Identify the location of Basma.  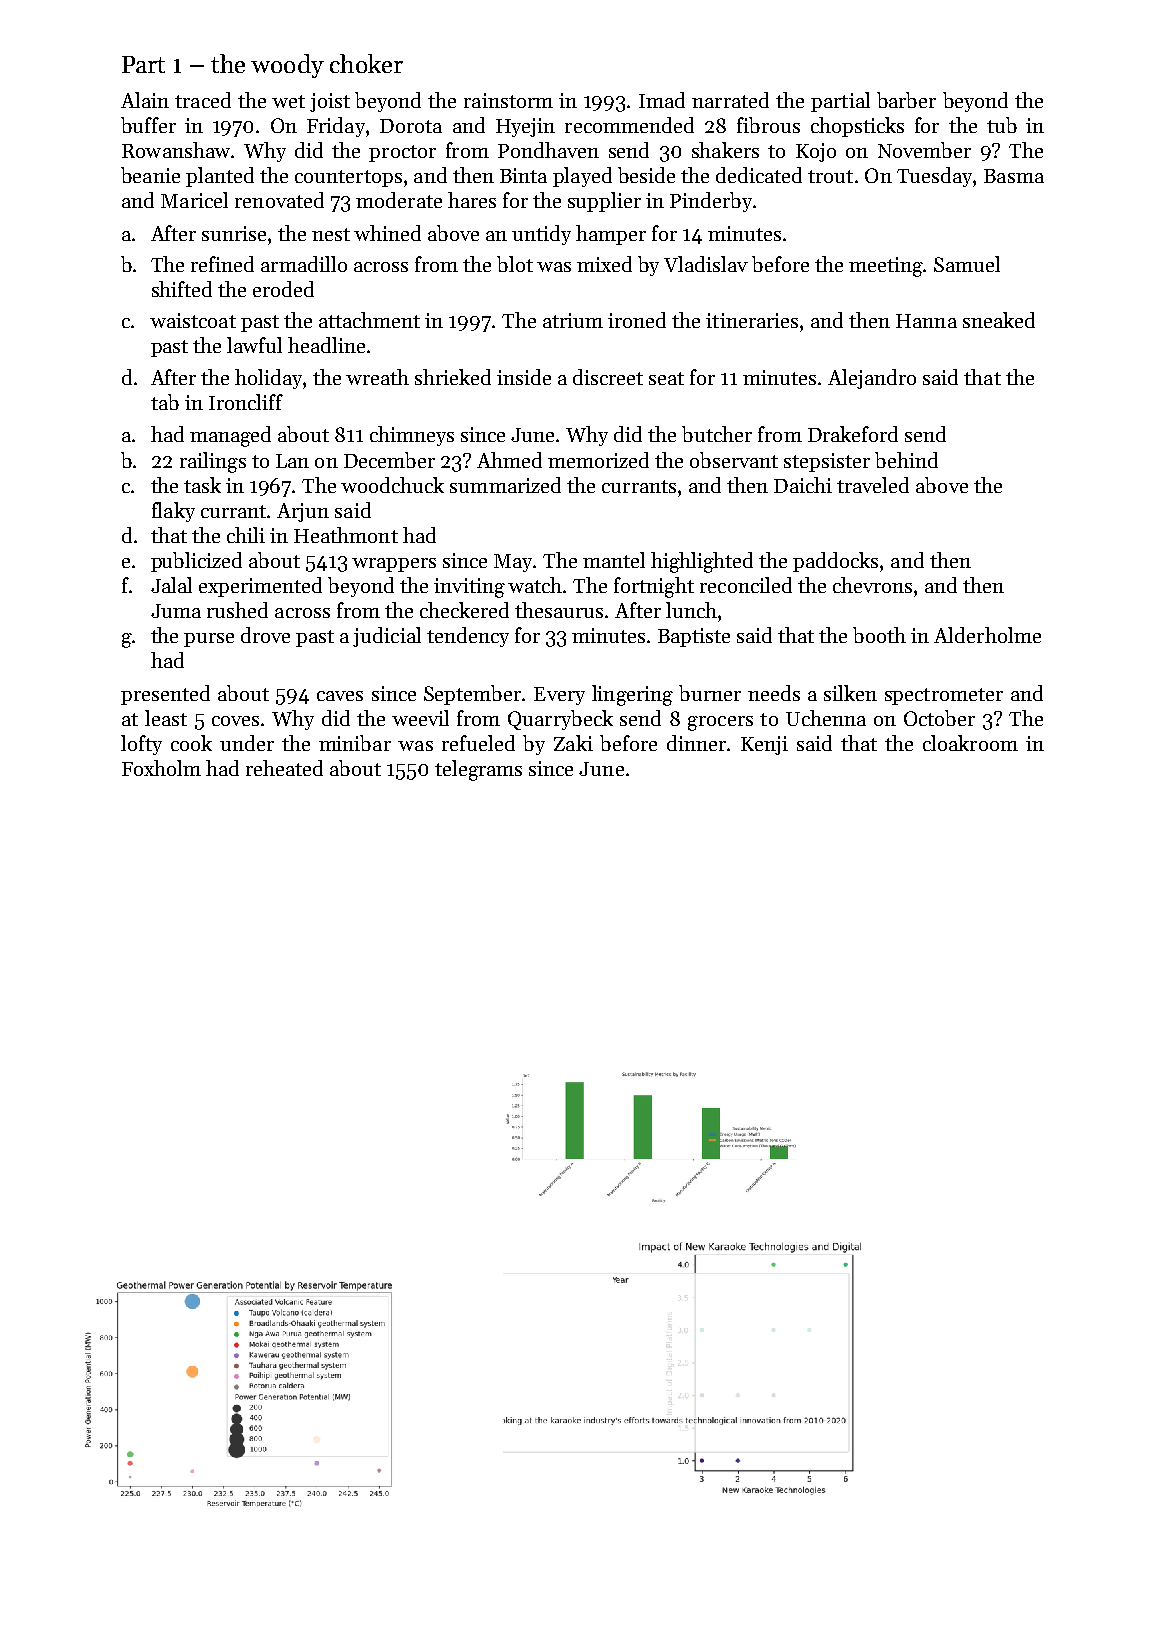
(1014, 176).
